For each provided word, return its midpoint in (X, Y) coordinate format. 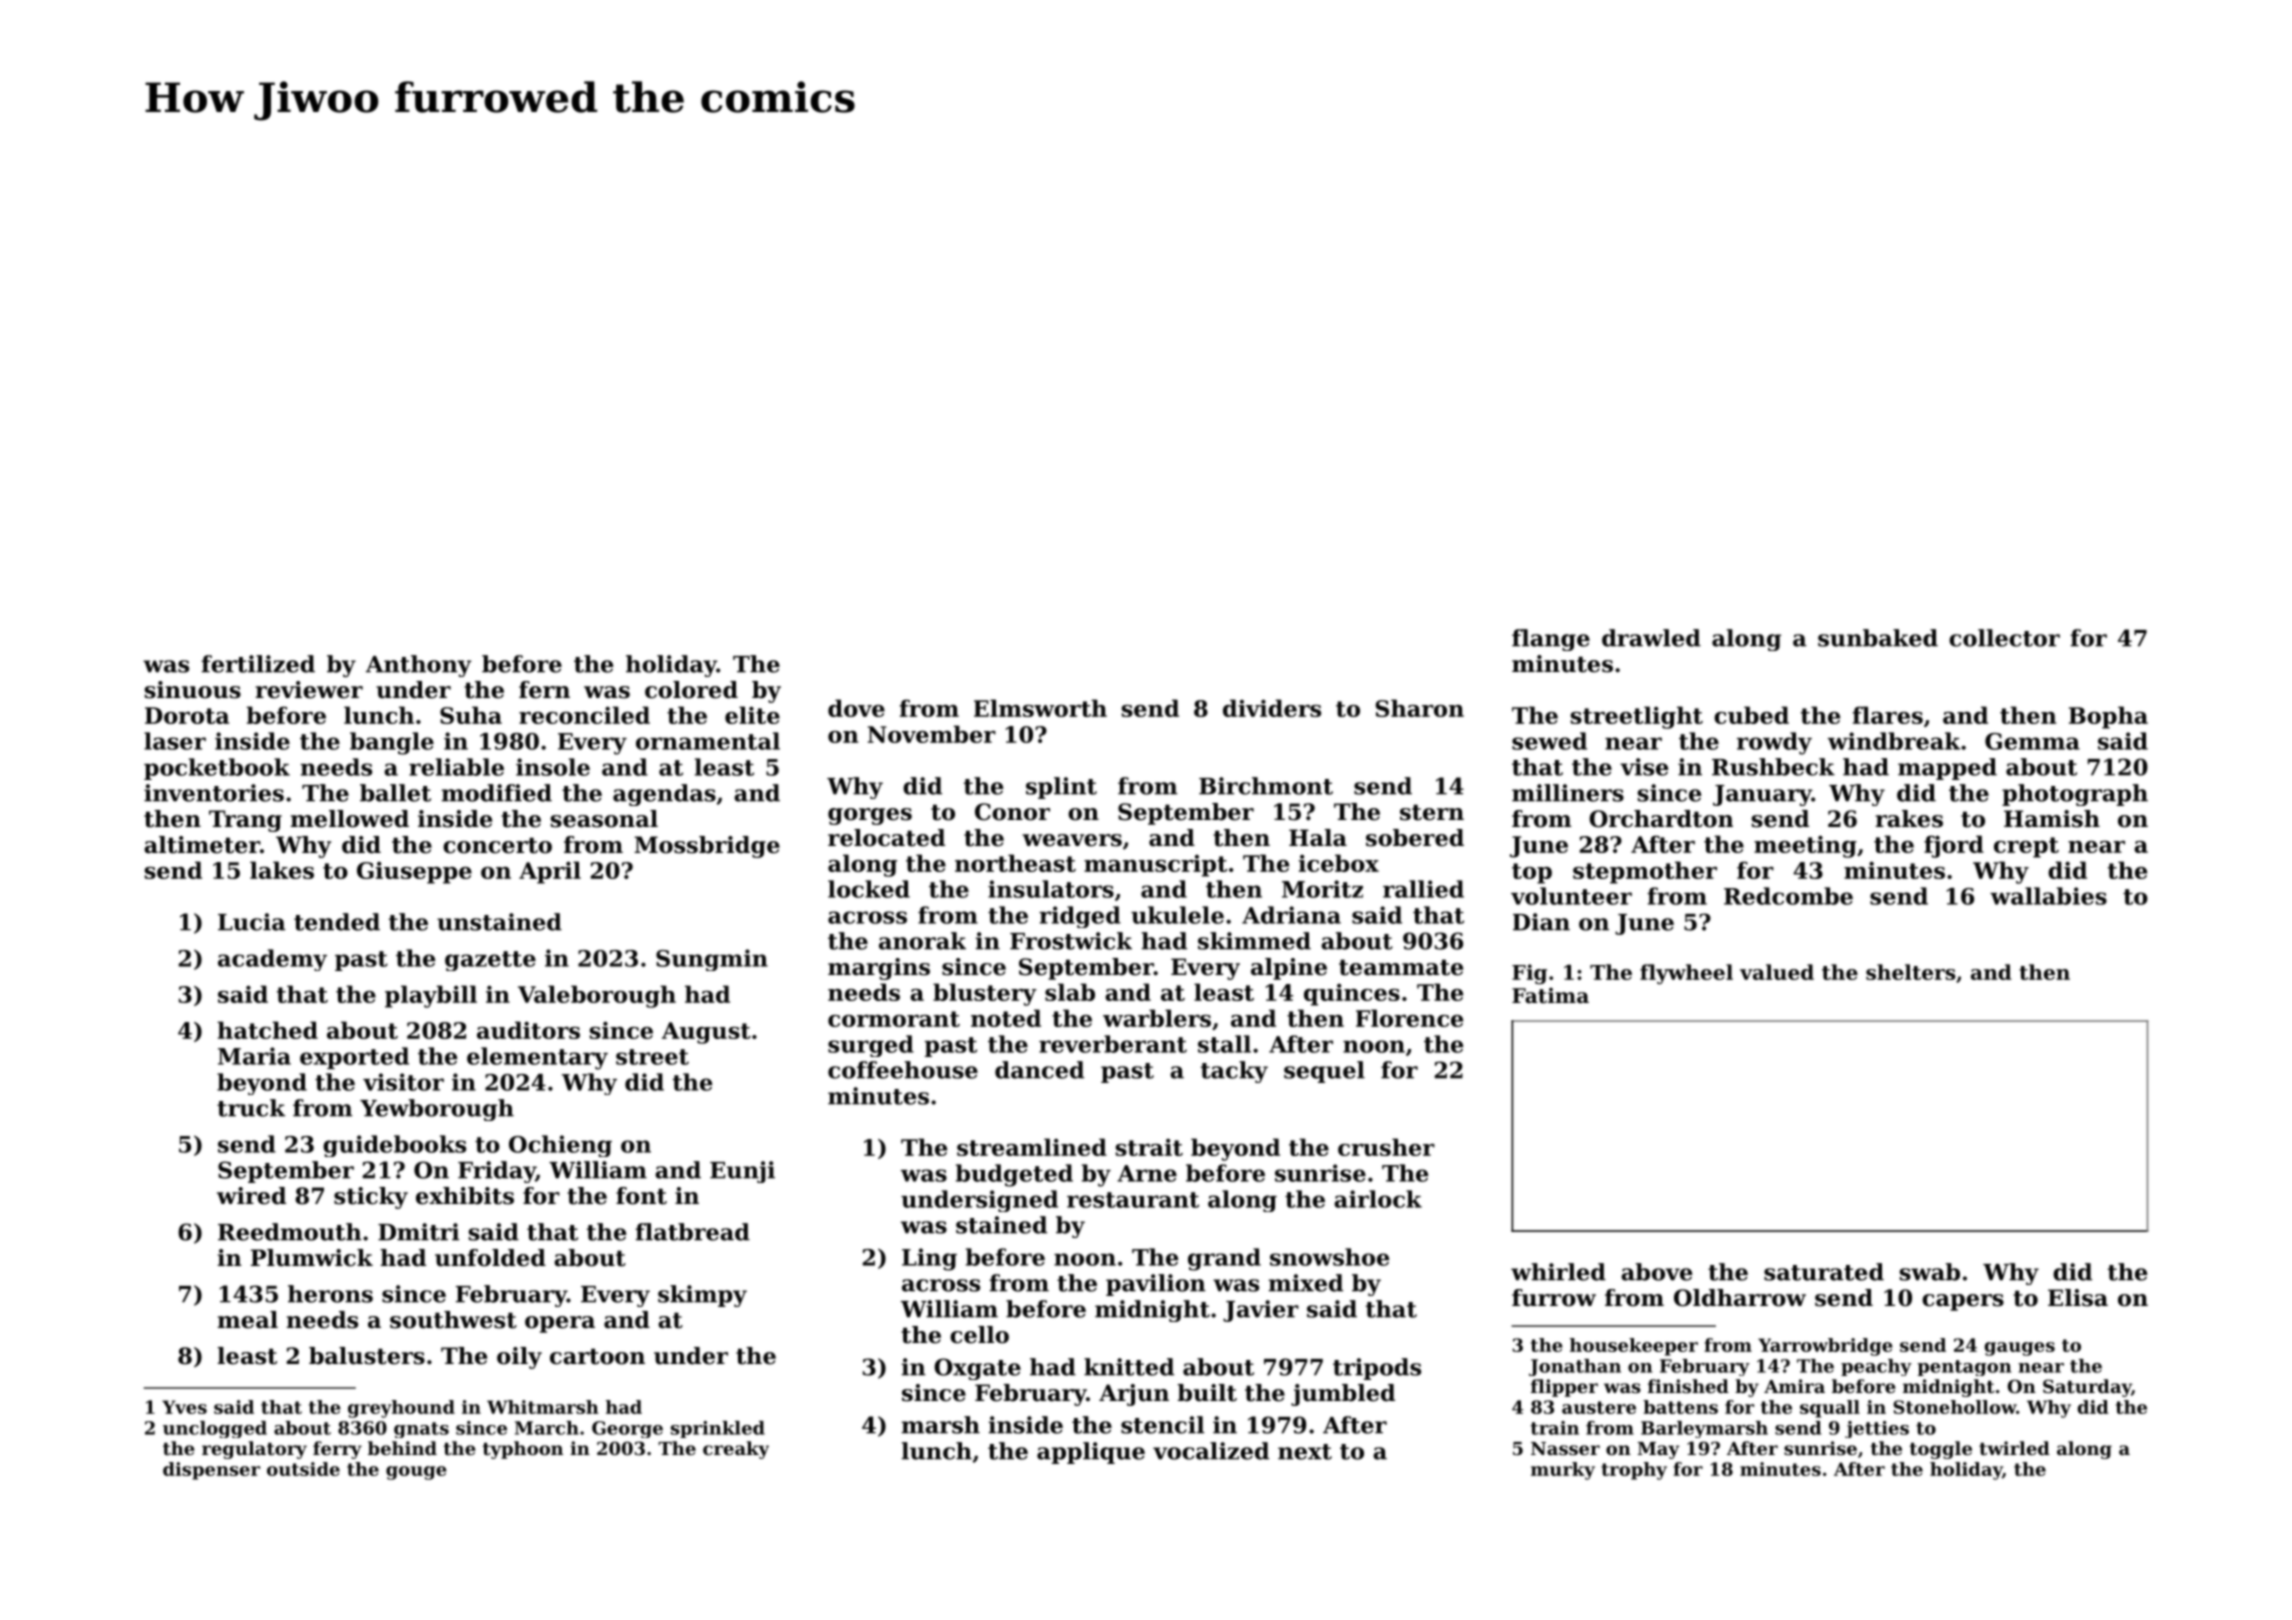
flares (1887, 715)
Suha (471, 715)
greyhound (401, 1409)
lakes (282, 870)
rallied (1423, 889)
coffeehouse (903, 1070)
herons (330, 1294)
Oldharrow (1740, 1298)
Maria (254, 1056)
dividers (1272, 708)
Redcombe (1788, 896)
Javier (1261, 1311)
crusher (1386, 1147)
